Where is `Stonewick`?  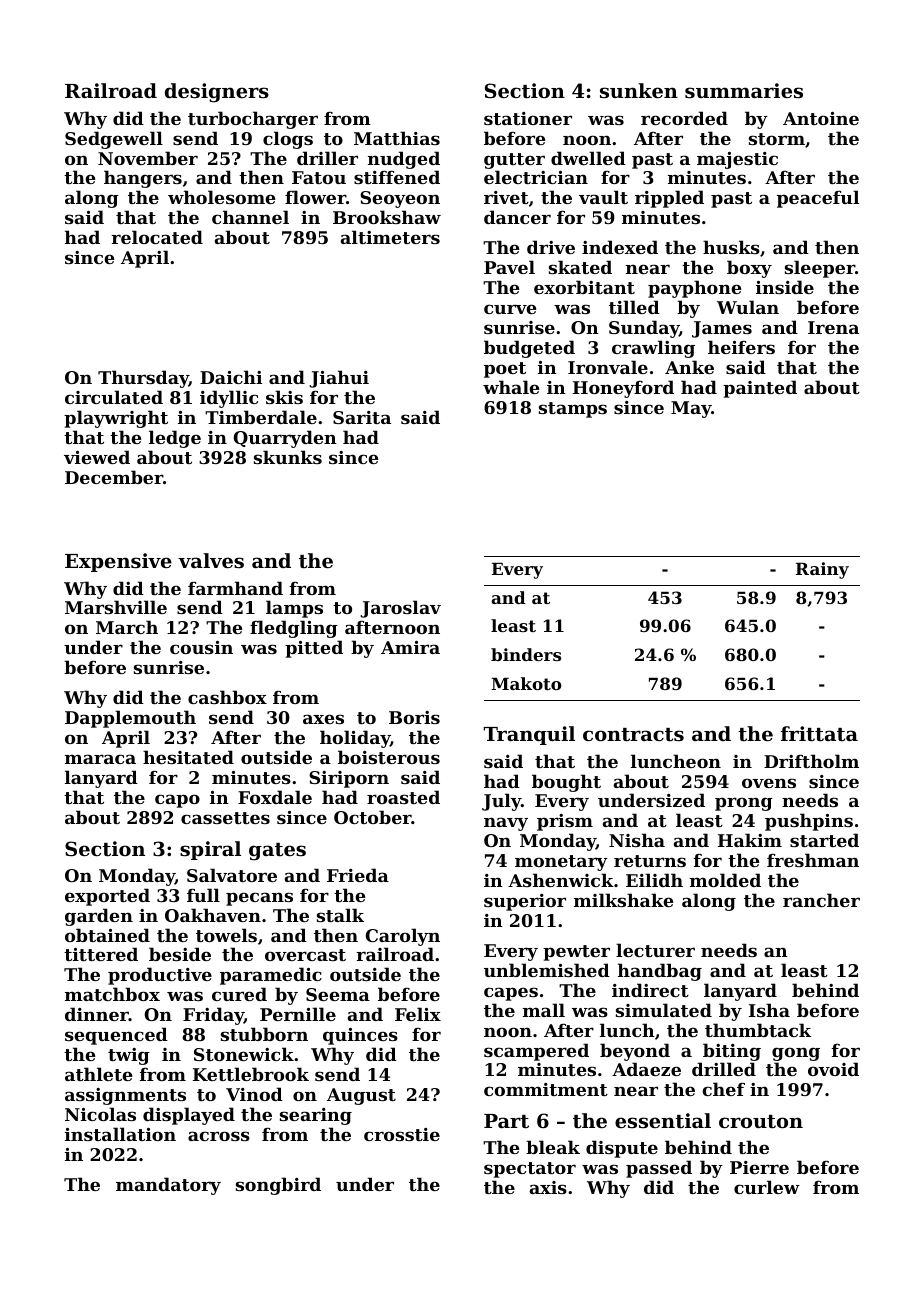
Stonewick is located at coordinates (244, 1054).
